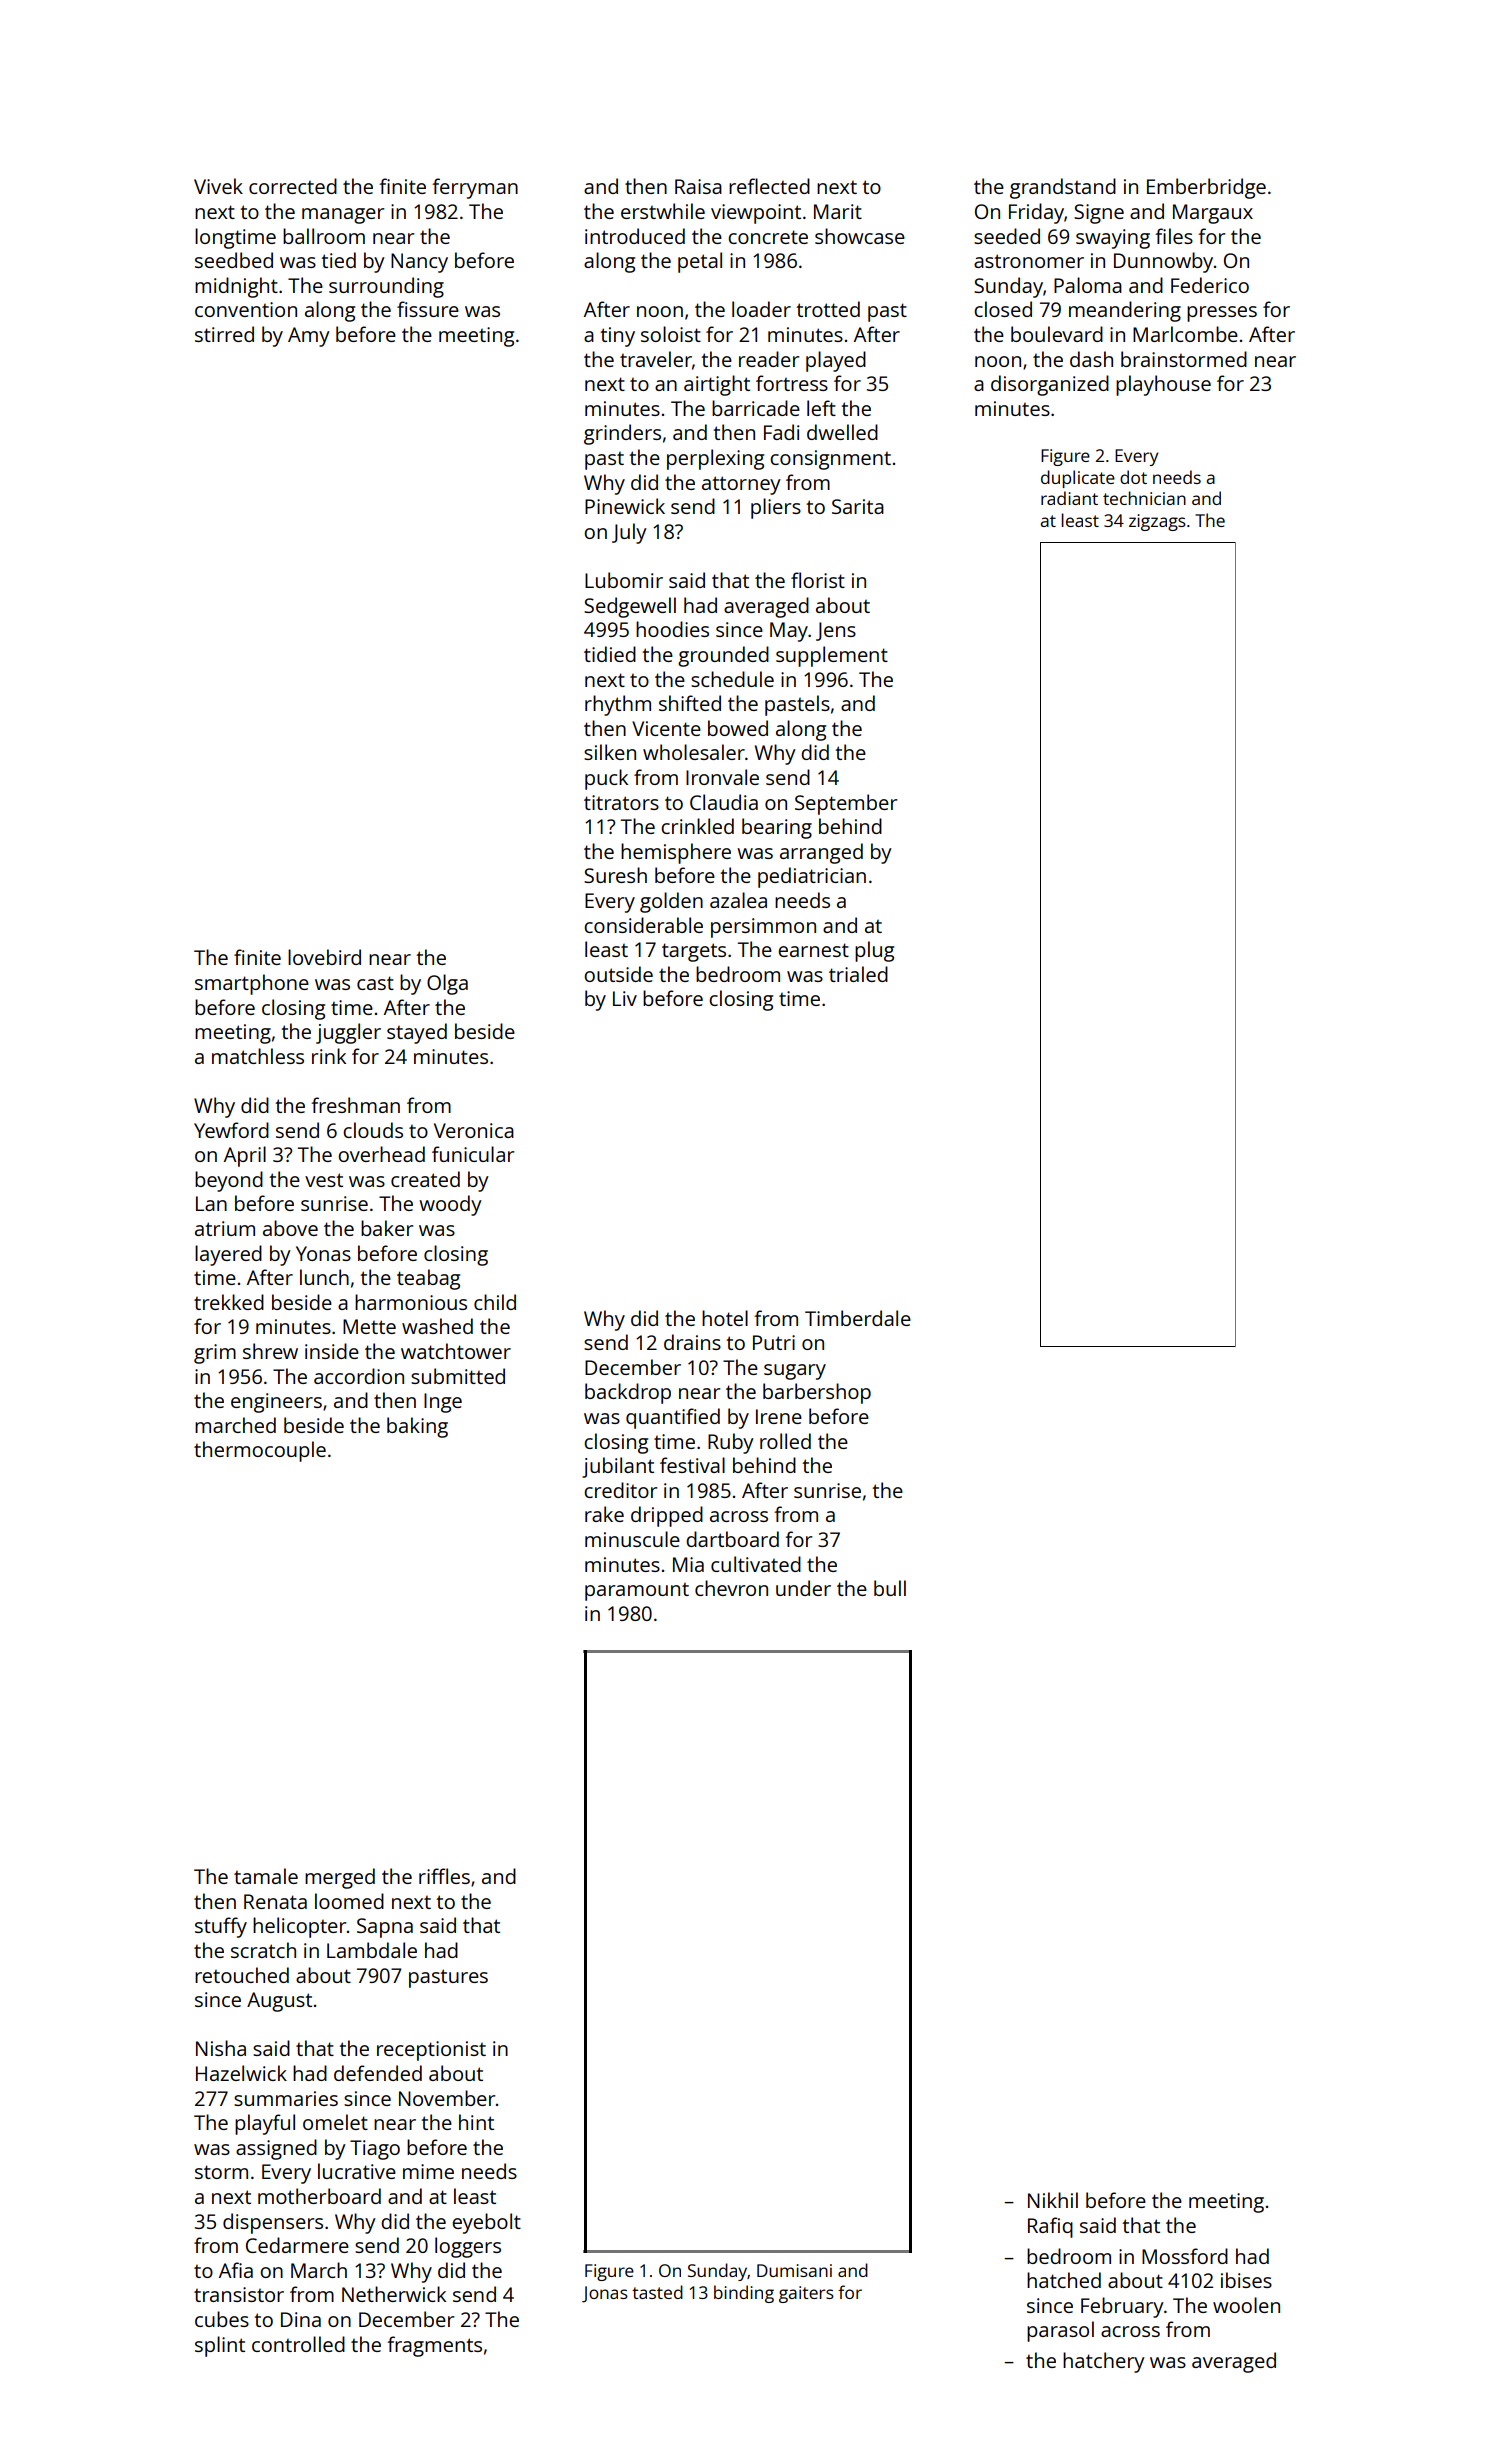 The image size is (1496, 2464). Describe the element at coordinates (794, 2270) in the screenshot. I see `Dumisani` at that location.
